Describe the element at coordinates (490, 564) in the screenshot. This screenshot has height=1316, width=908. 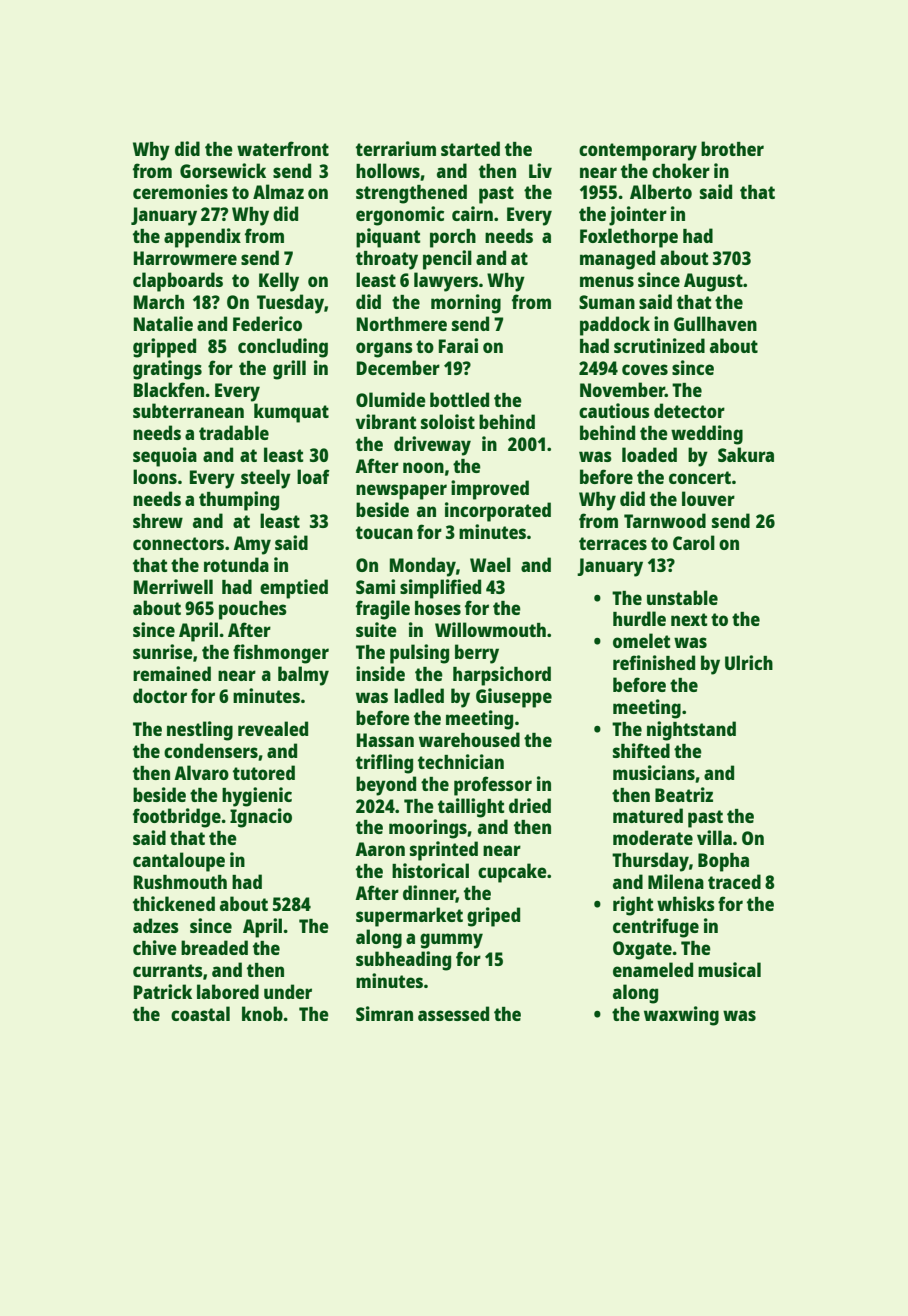
I see `Wael` at that location.
